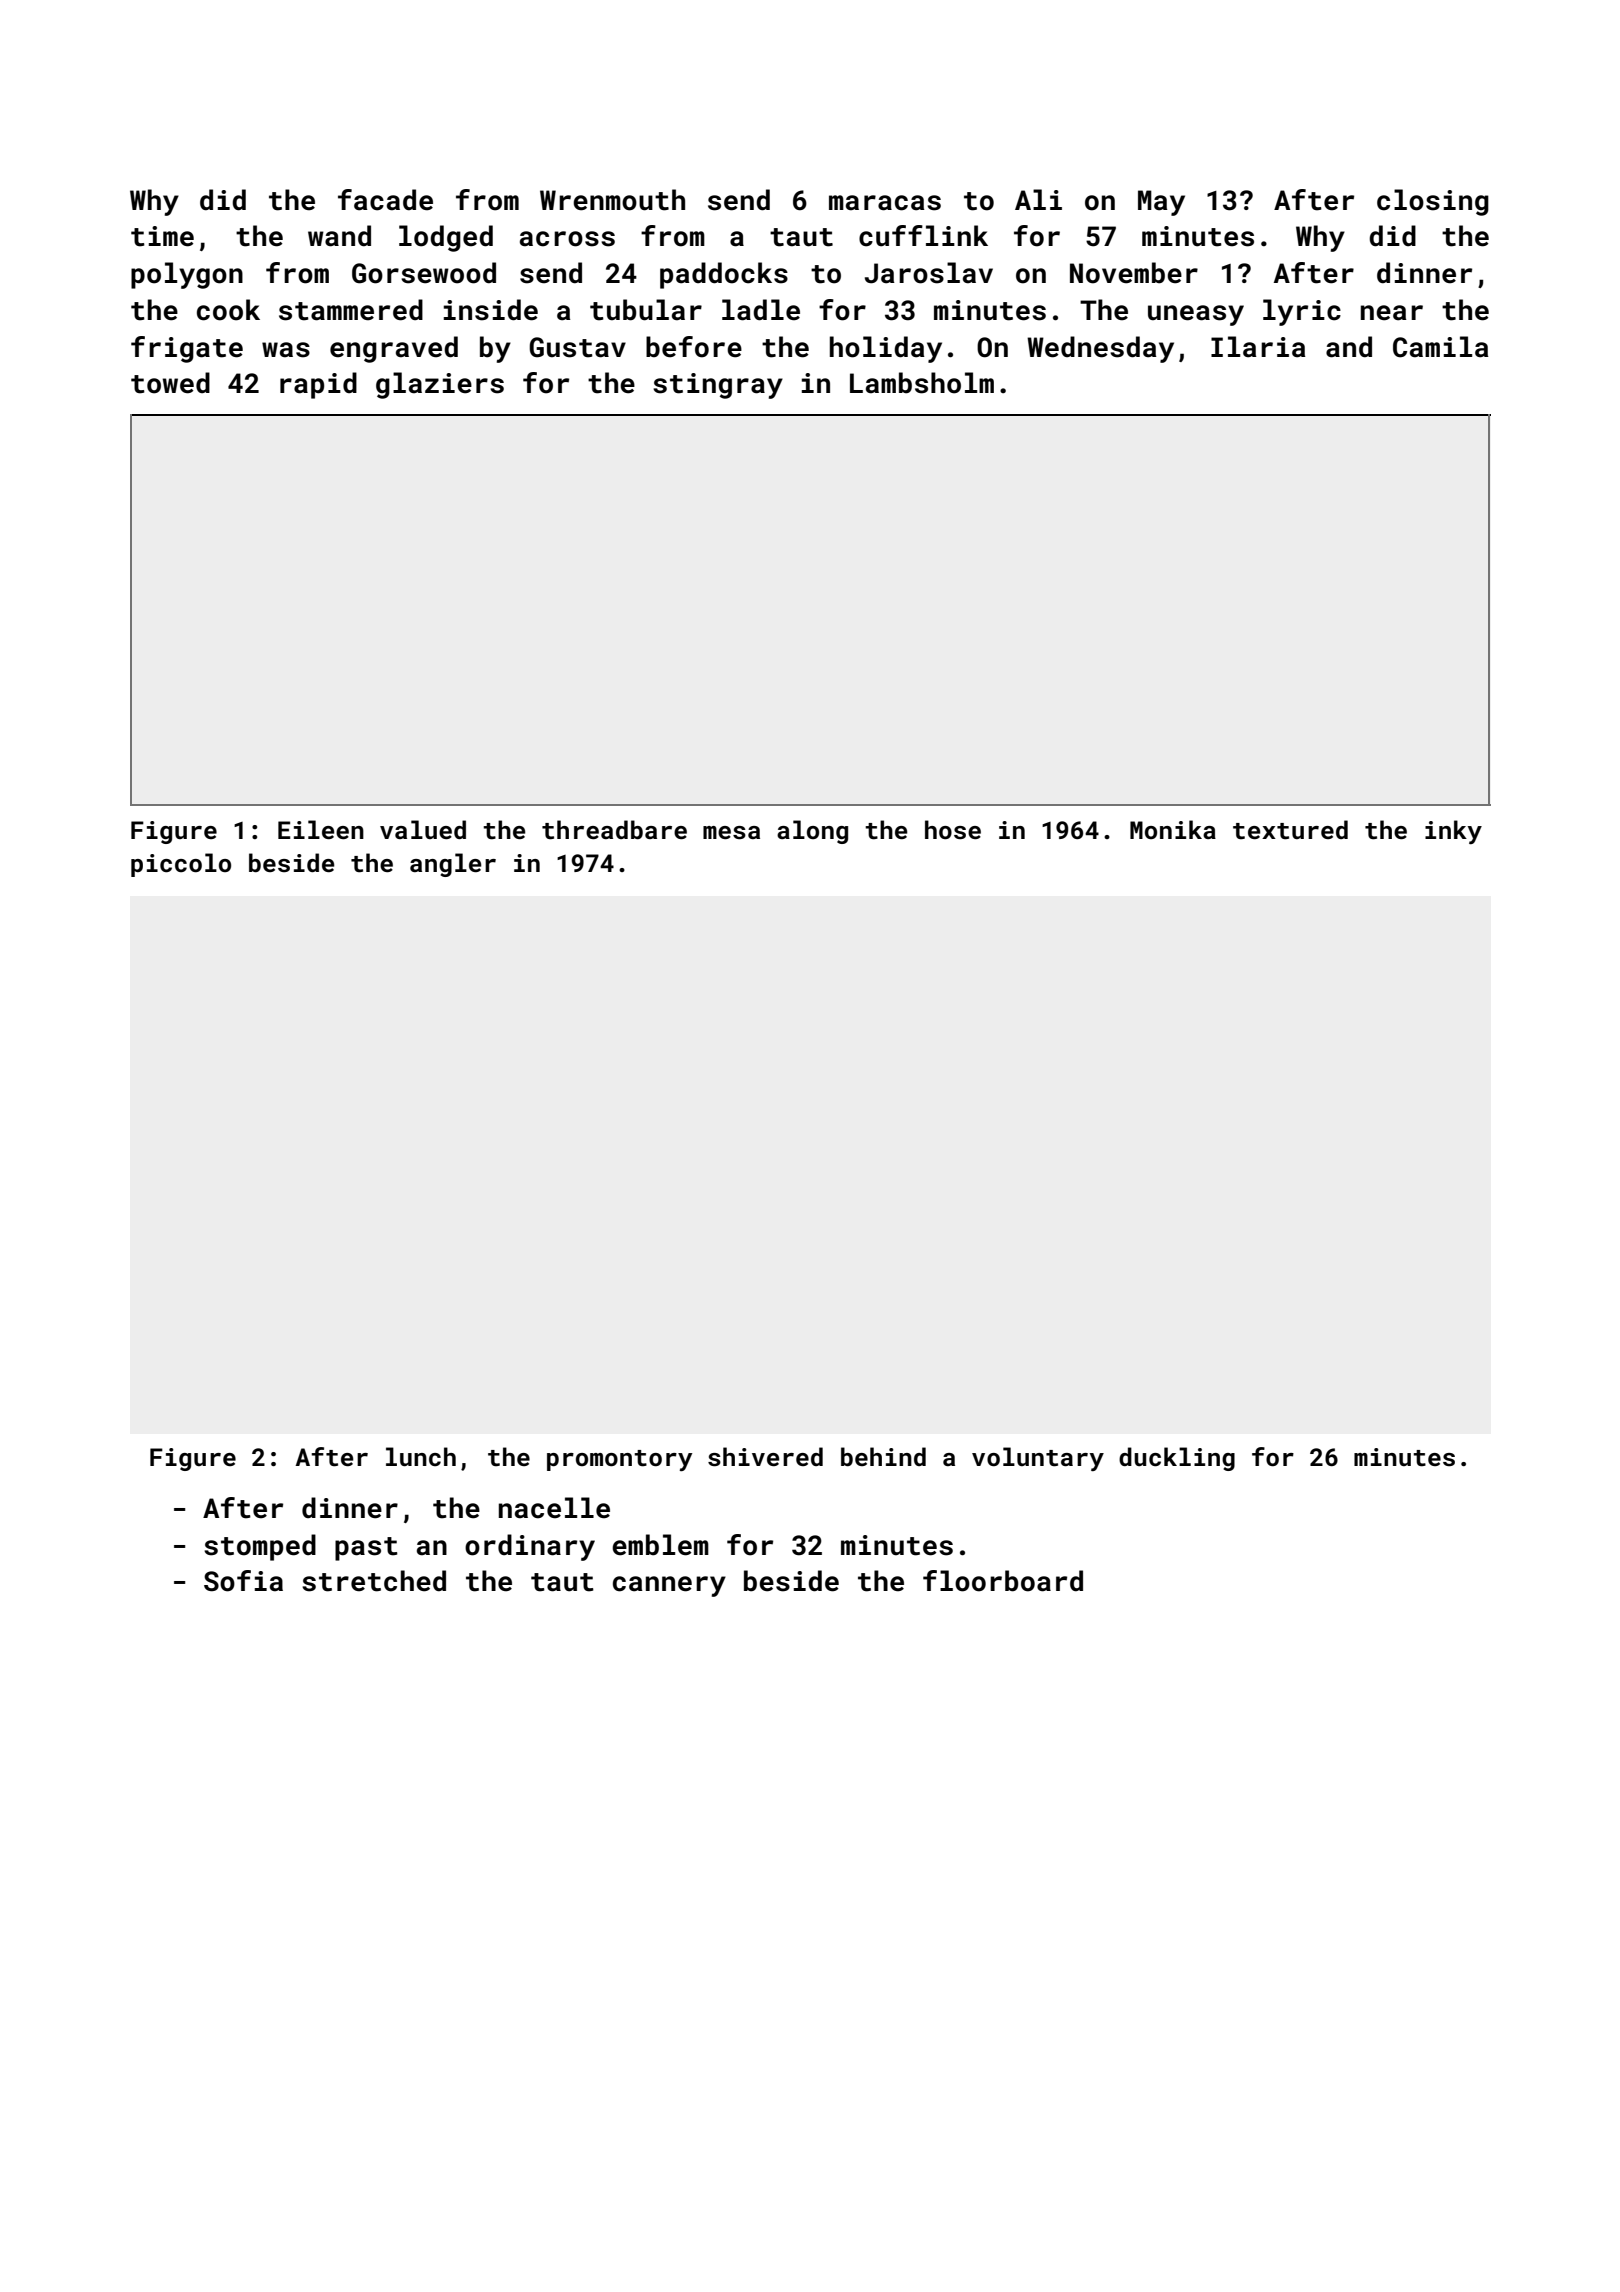  I want to click on threadbare, so click(614, 830).
